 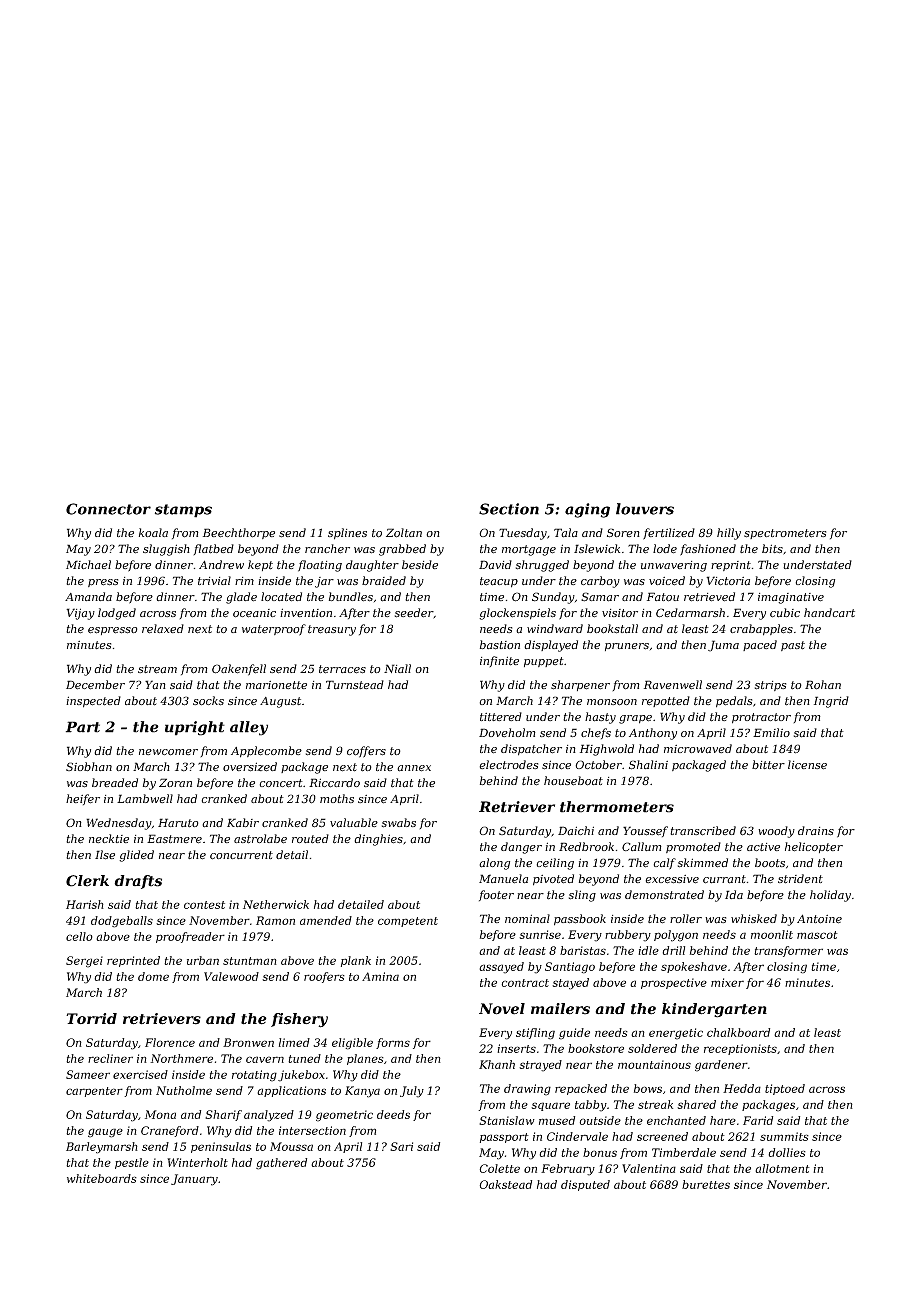 What do you see at coordinates (347, 534) in the page?
I see `splines` at bounding box center [347, 534].
